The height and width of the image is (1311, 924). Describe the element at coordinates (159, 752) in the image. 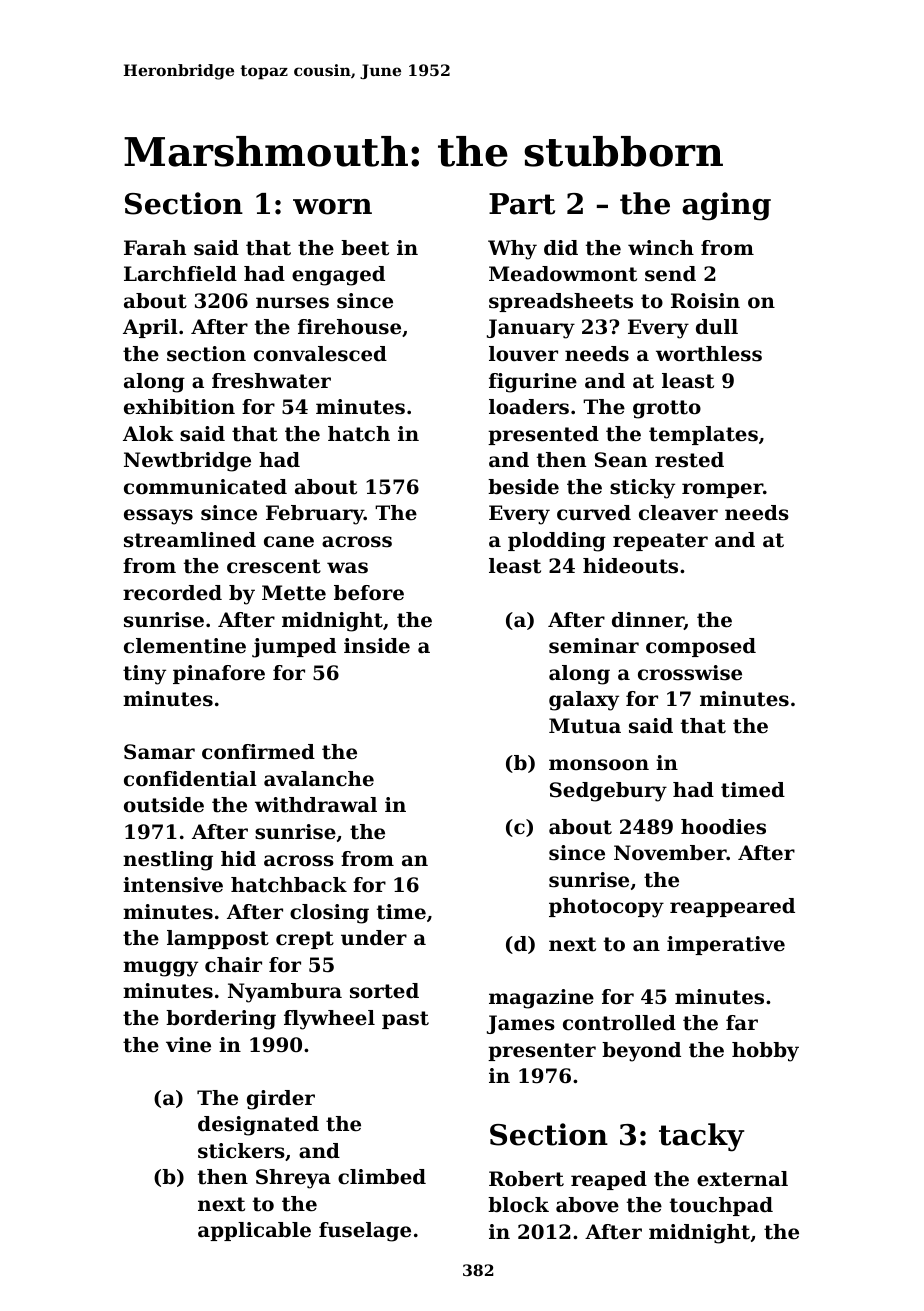

I see `Samar` at that location.
